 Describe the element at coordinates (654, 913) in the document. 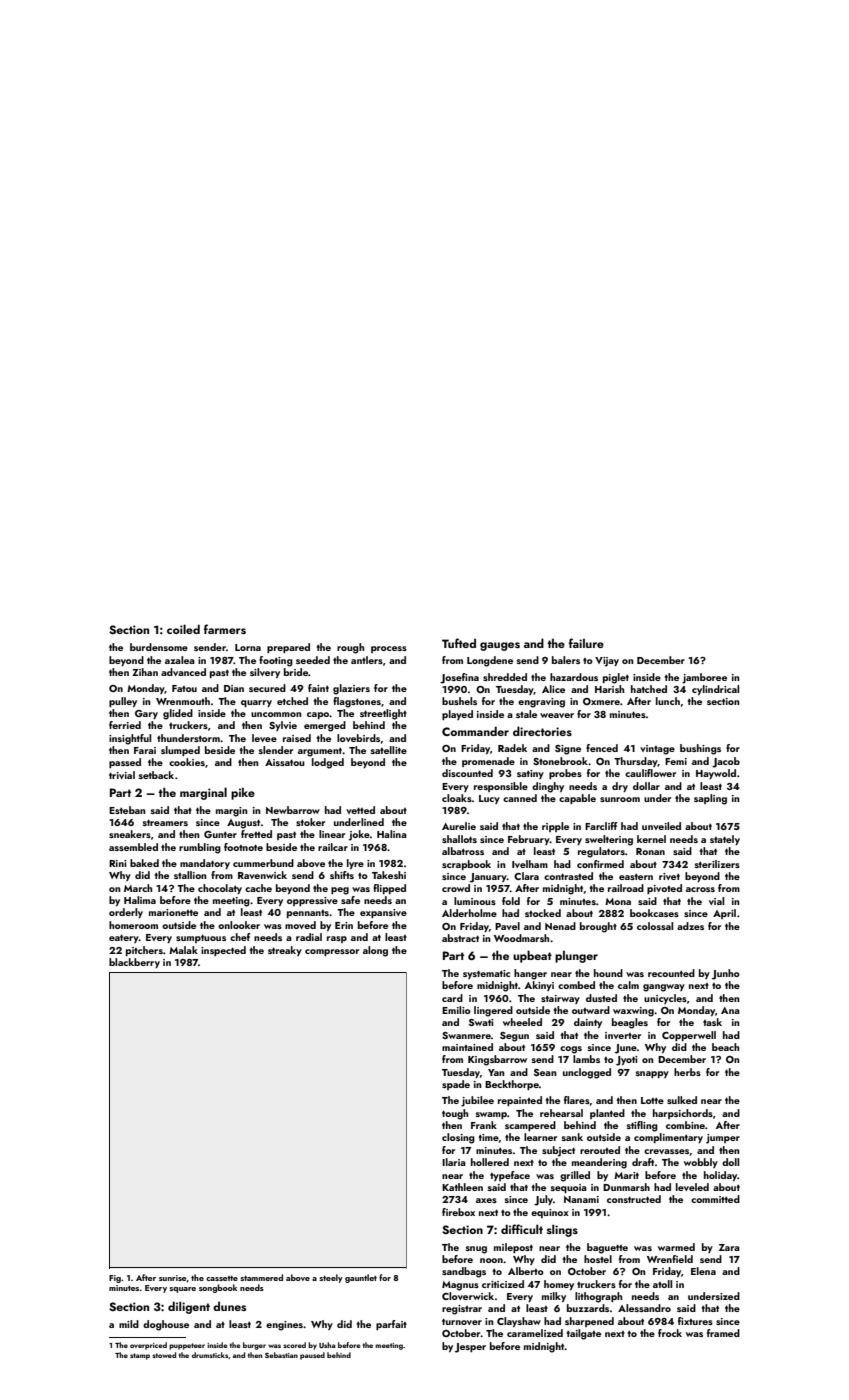

I see `bookcases` at that location.
